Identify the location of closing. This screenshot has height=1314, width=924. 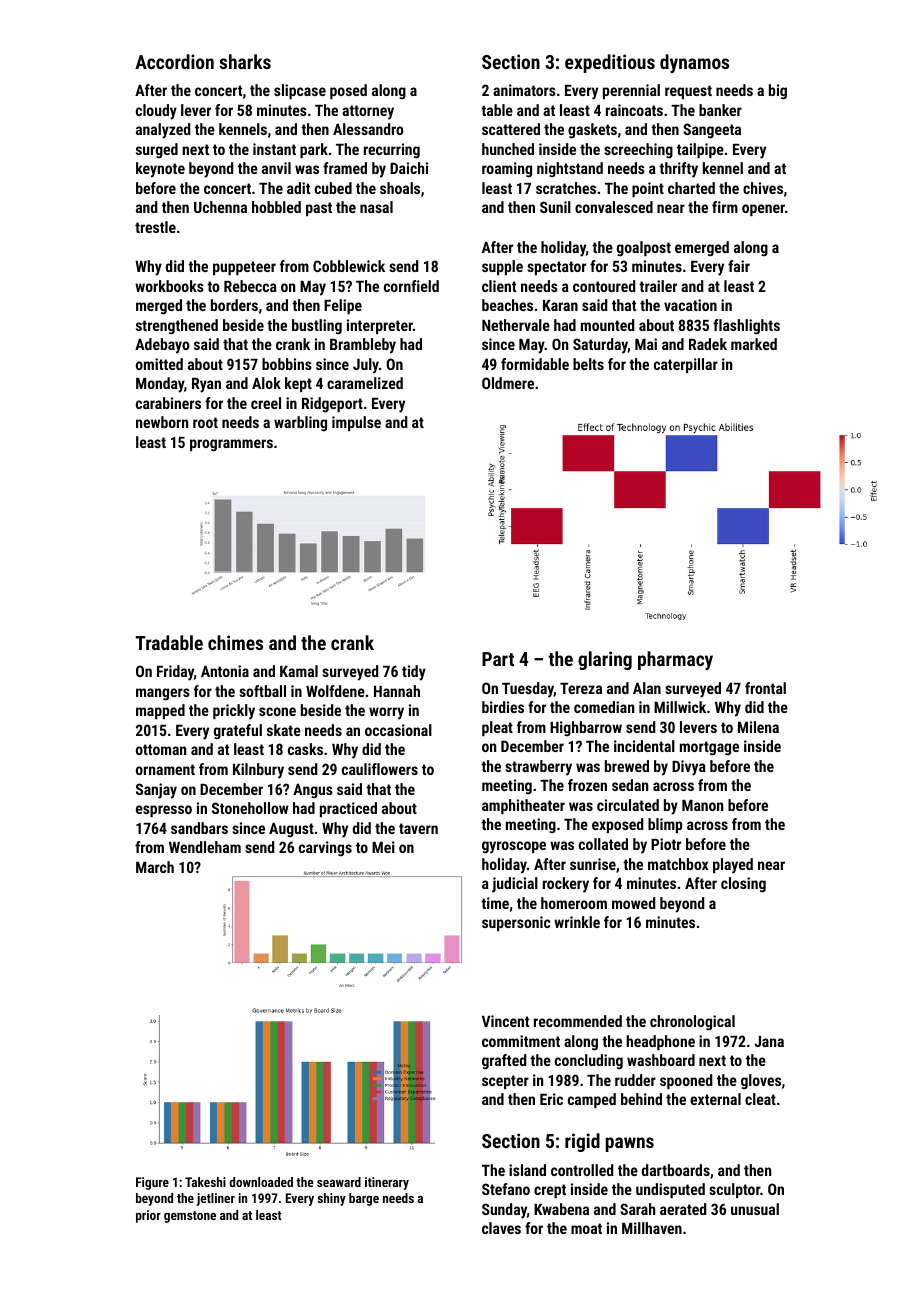
(743, 885).
